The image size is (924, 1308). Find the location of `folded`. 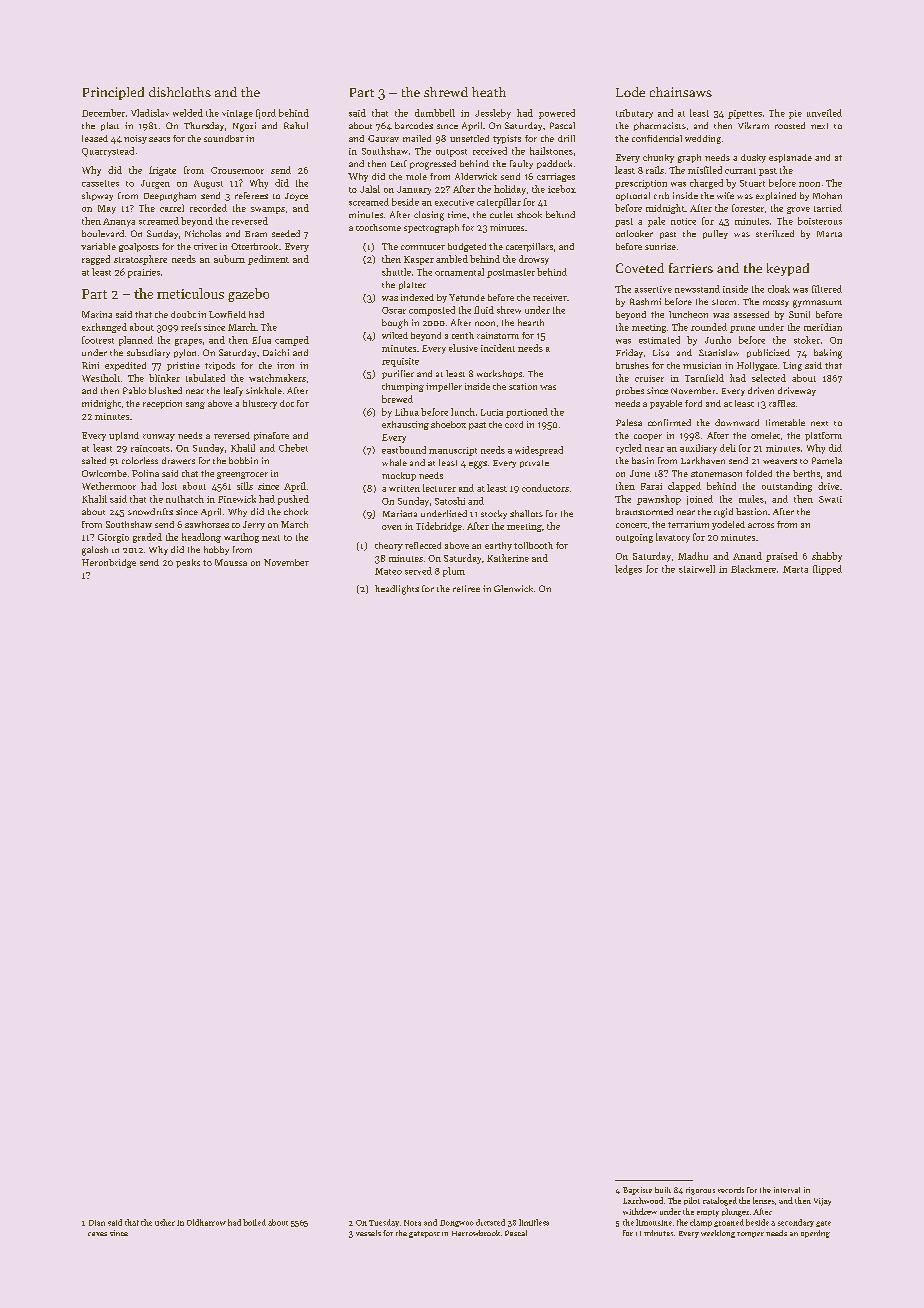

folded is located at coordinates (759, 473).
